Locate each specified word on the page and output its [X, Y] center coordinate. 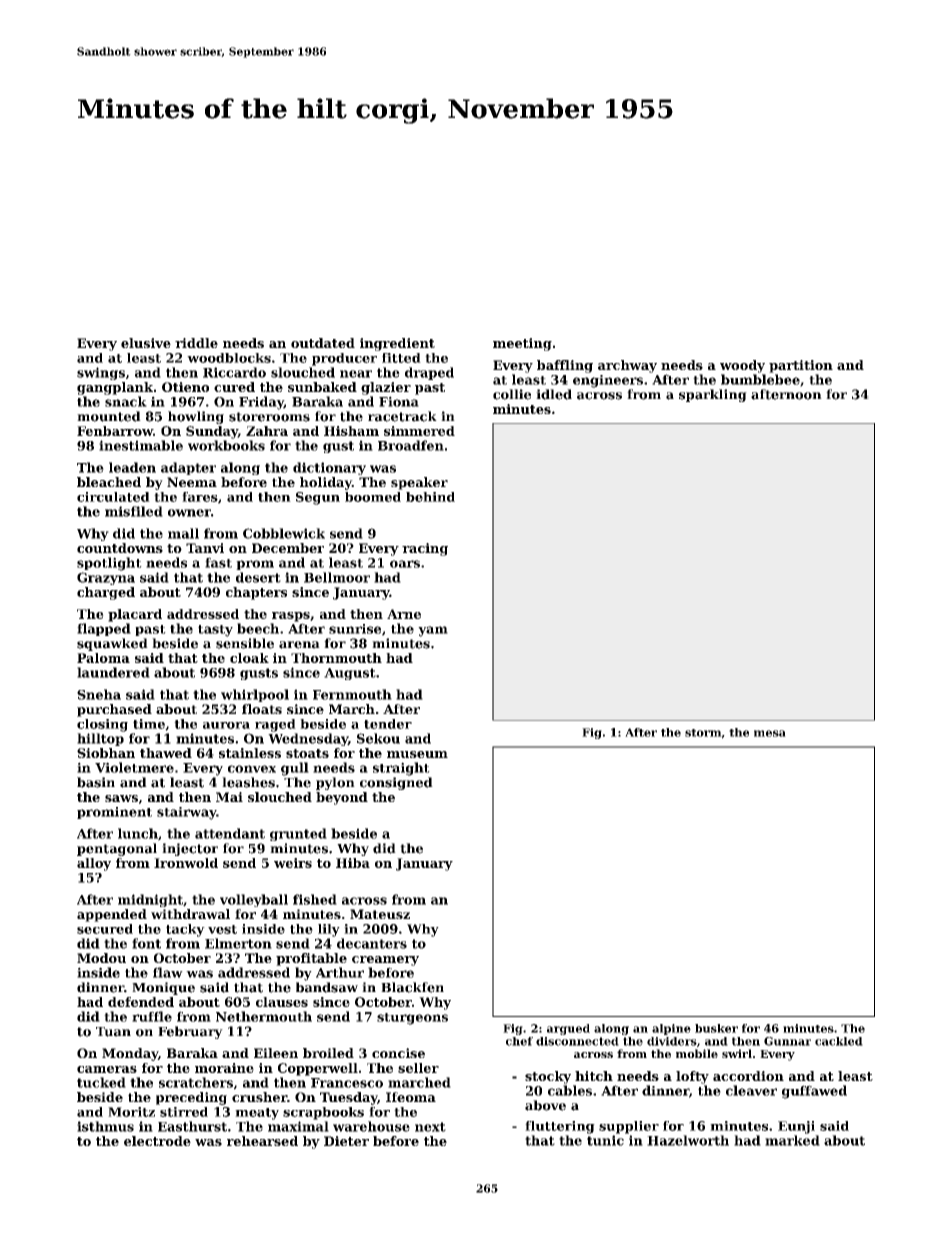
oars [405, 564]
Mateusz [380, 914]
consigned [396, 783]
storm [703, 733]
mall [183, 533]
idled [554, 394]
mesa [770, 733]
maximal [298, 1126]
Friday [261, 403]
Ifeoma [411, 1097]
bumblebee [760, 379]
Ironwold [186, 863]
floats [262, 709]
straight [401, 769]
